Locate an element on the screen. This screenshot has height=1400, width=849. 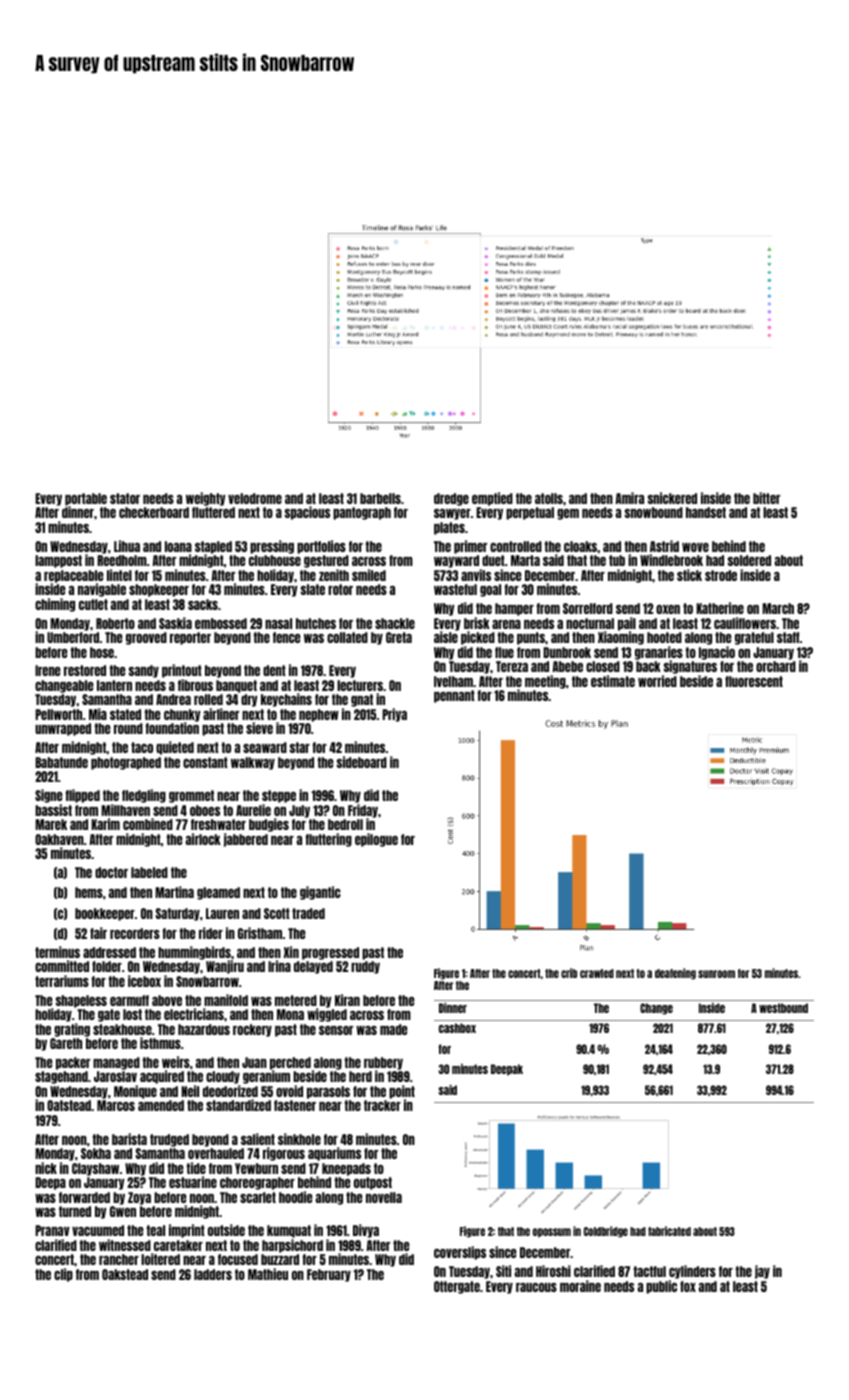
Marta is located at coordinates (525, 560).
